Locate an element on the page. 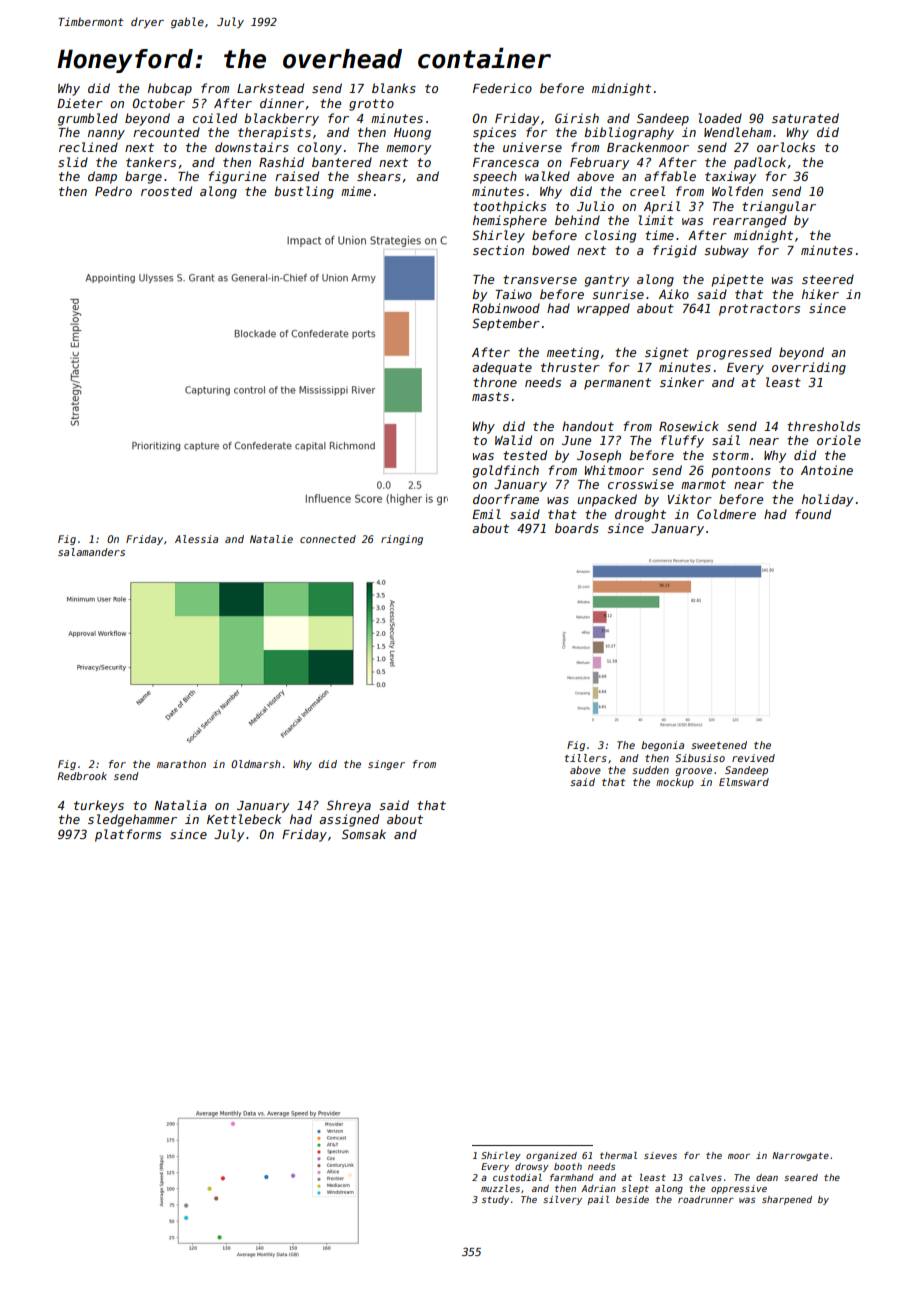 The width and height of the document is (924, 1308). Oldmarsh is located at coordinates (255, 764).
